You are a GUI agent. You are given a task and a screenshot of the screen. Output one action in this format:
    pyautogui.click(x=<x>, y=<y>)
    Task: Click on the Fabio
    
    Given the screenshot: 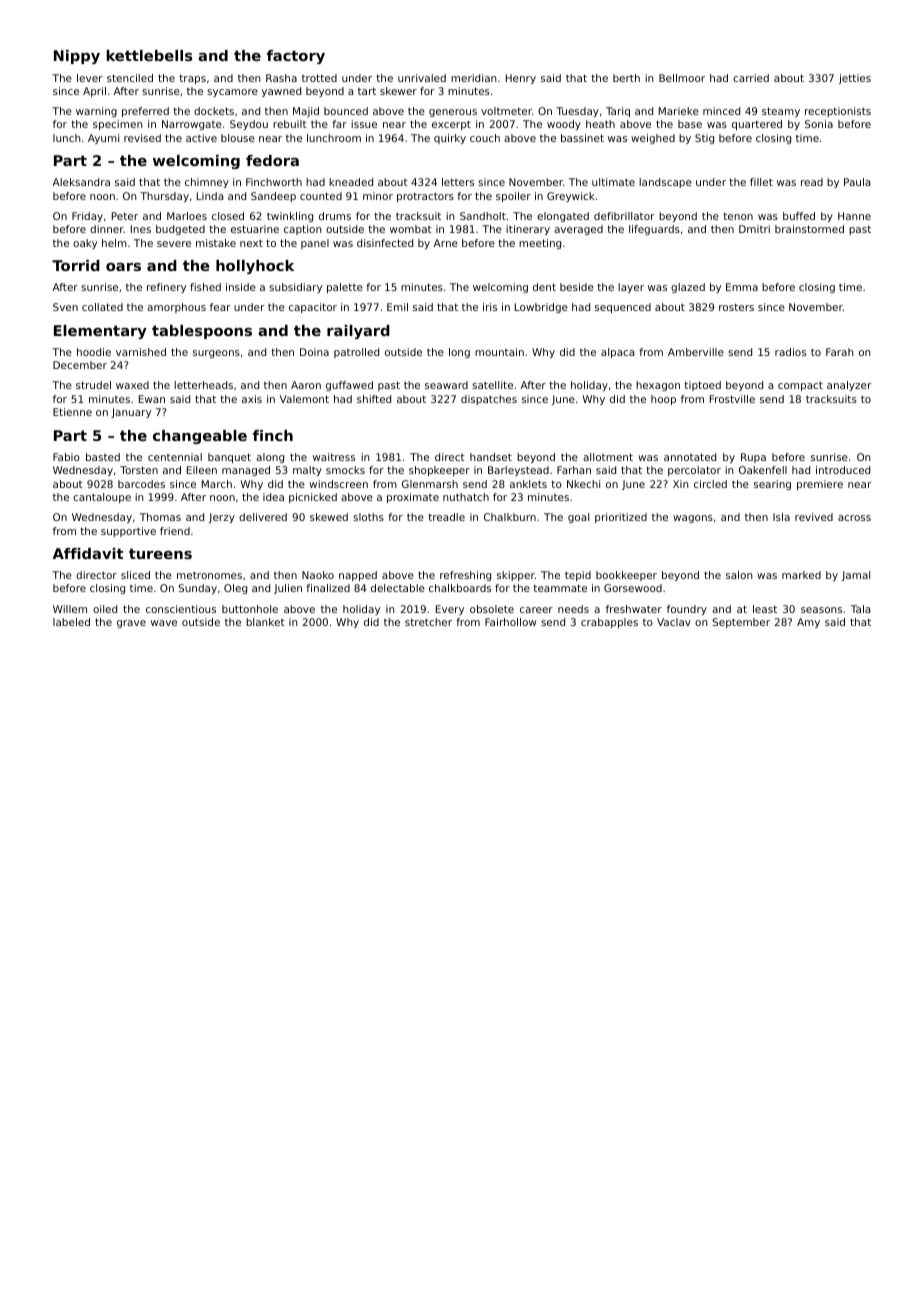 What is the action you would take?
    pyautogui.click(x=66, y=457)
